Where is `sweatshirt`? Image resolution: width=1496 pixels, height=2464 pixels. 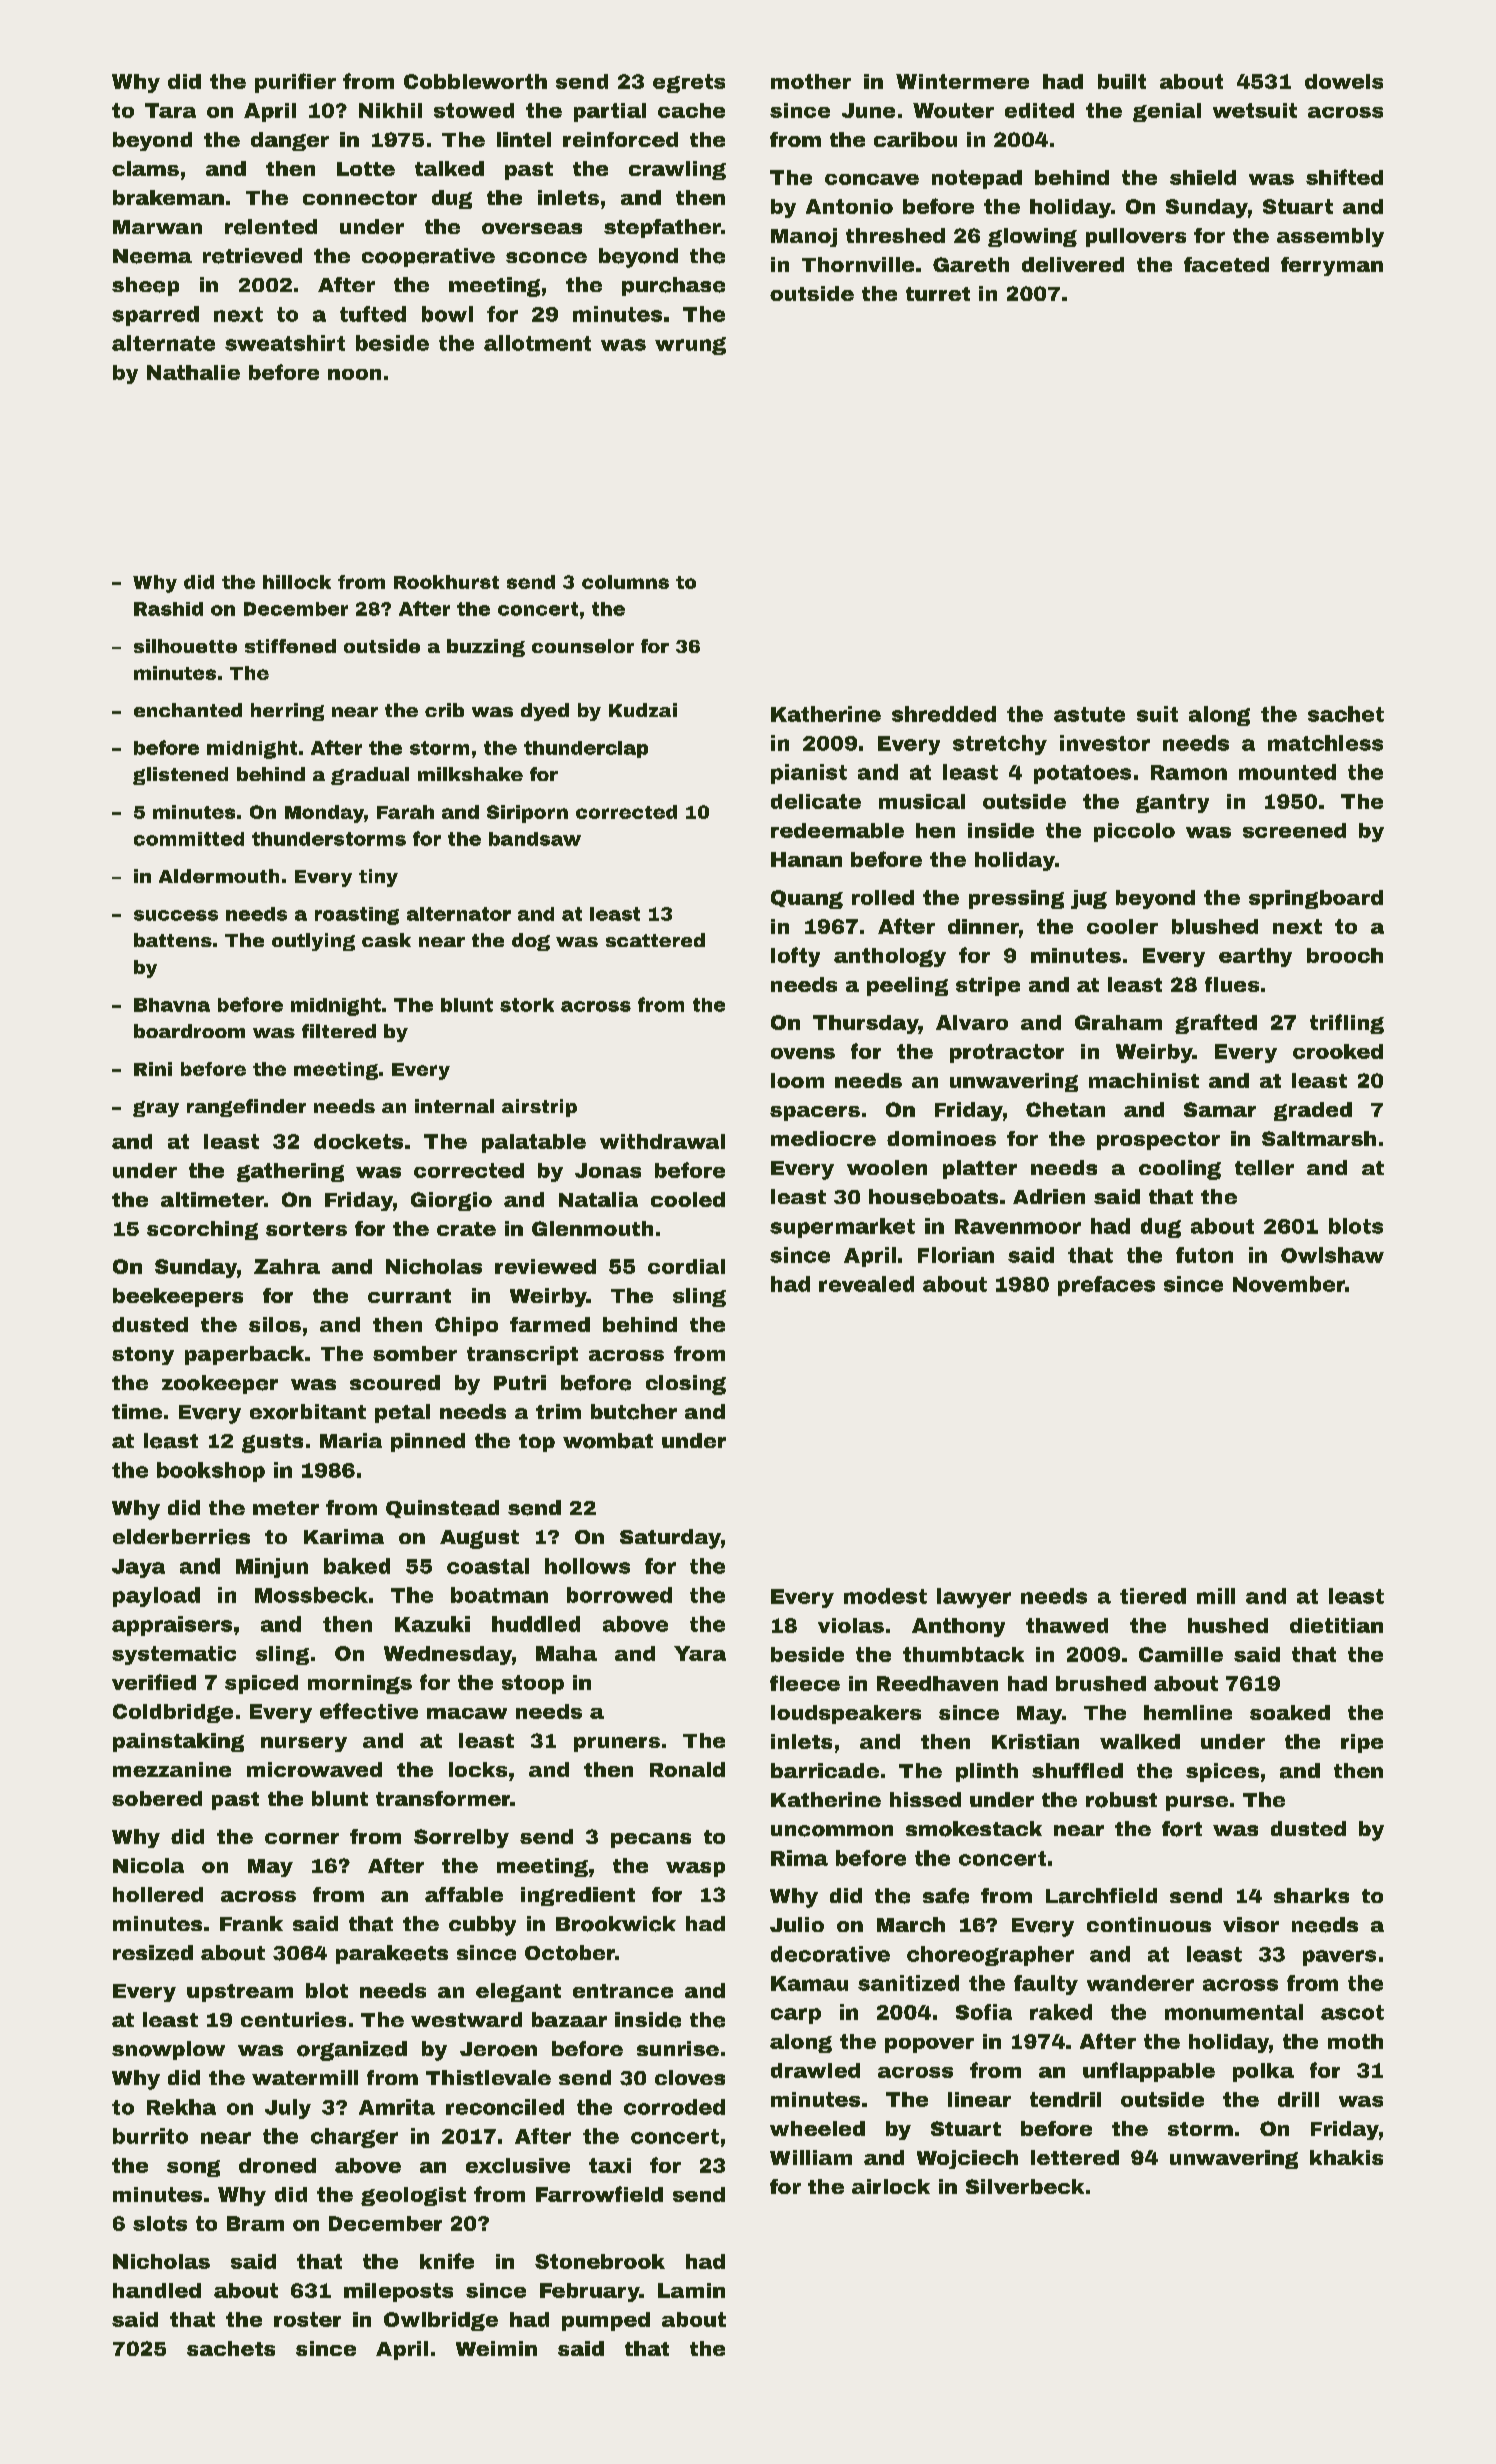
sweatshirt is located at coordinates (285, 343).
